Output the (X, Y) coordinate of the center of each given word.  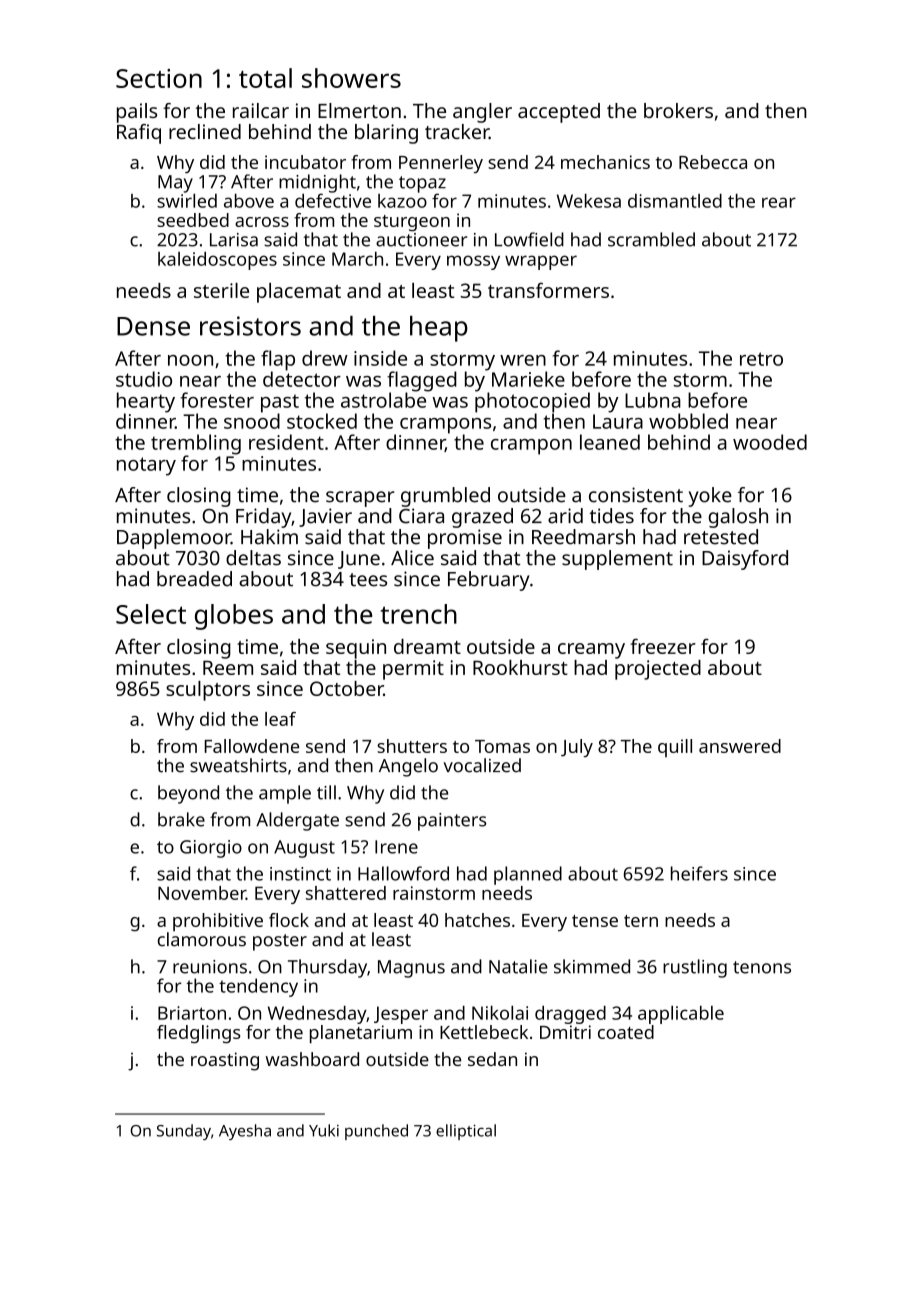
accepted (559, 113)
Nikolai (500, 1013)
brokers (678, 110)
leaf (280, 719)
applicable (681, 1015)
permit (413, 670)
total (265, 78)
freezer (663, 646)
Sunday (184, 1132)
